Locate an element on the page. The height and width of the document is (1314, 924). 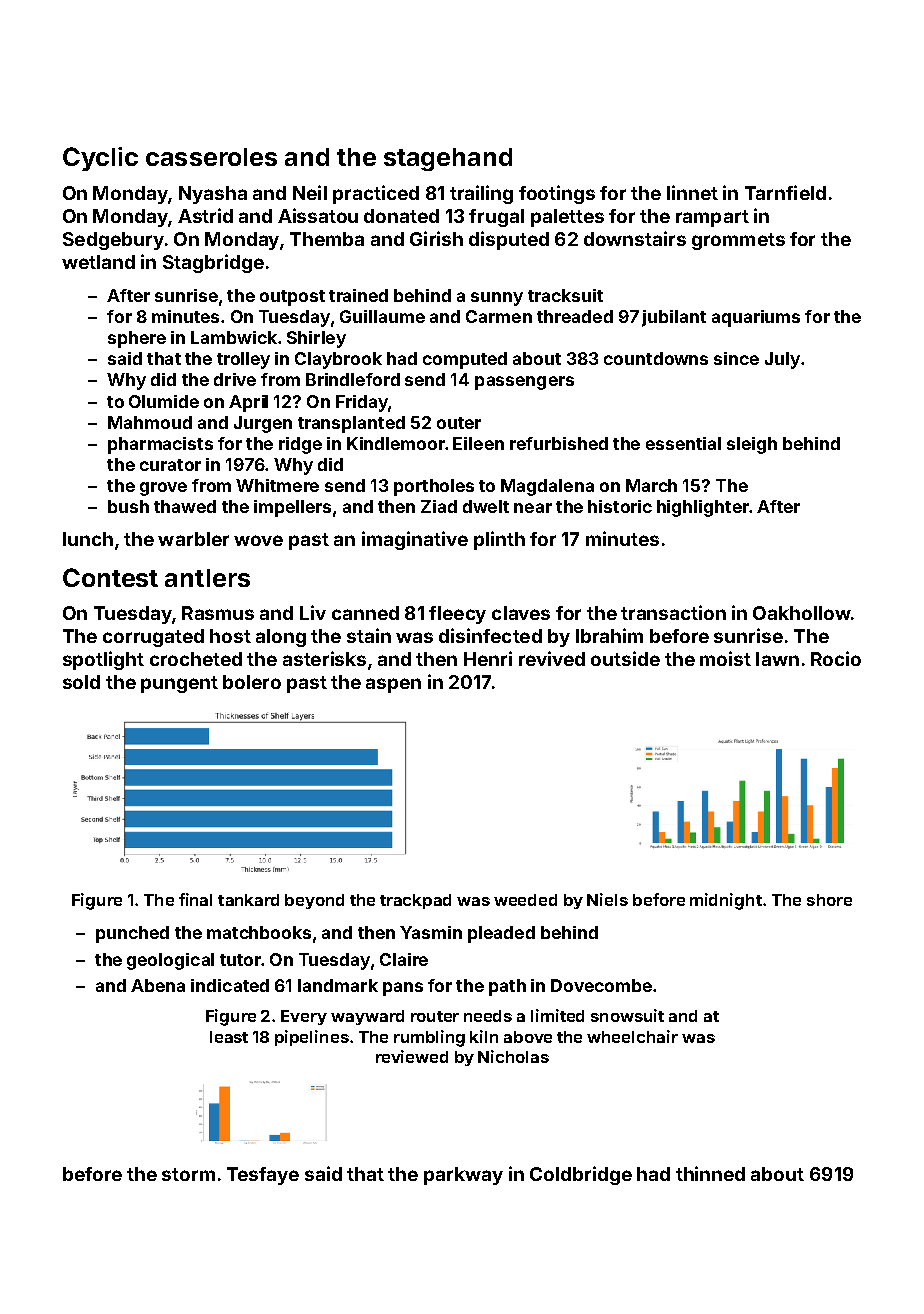
casseroles is located at coordinates (211, 157).
